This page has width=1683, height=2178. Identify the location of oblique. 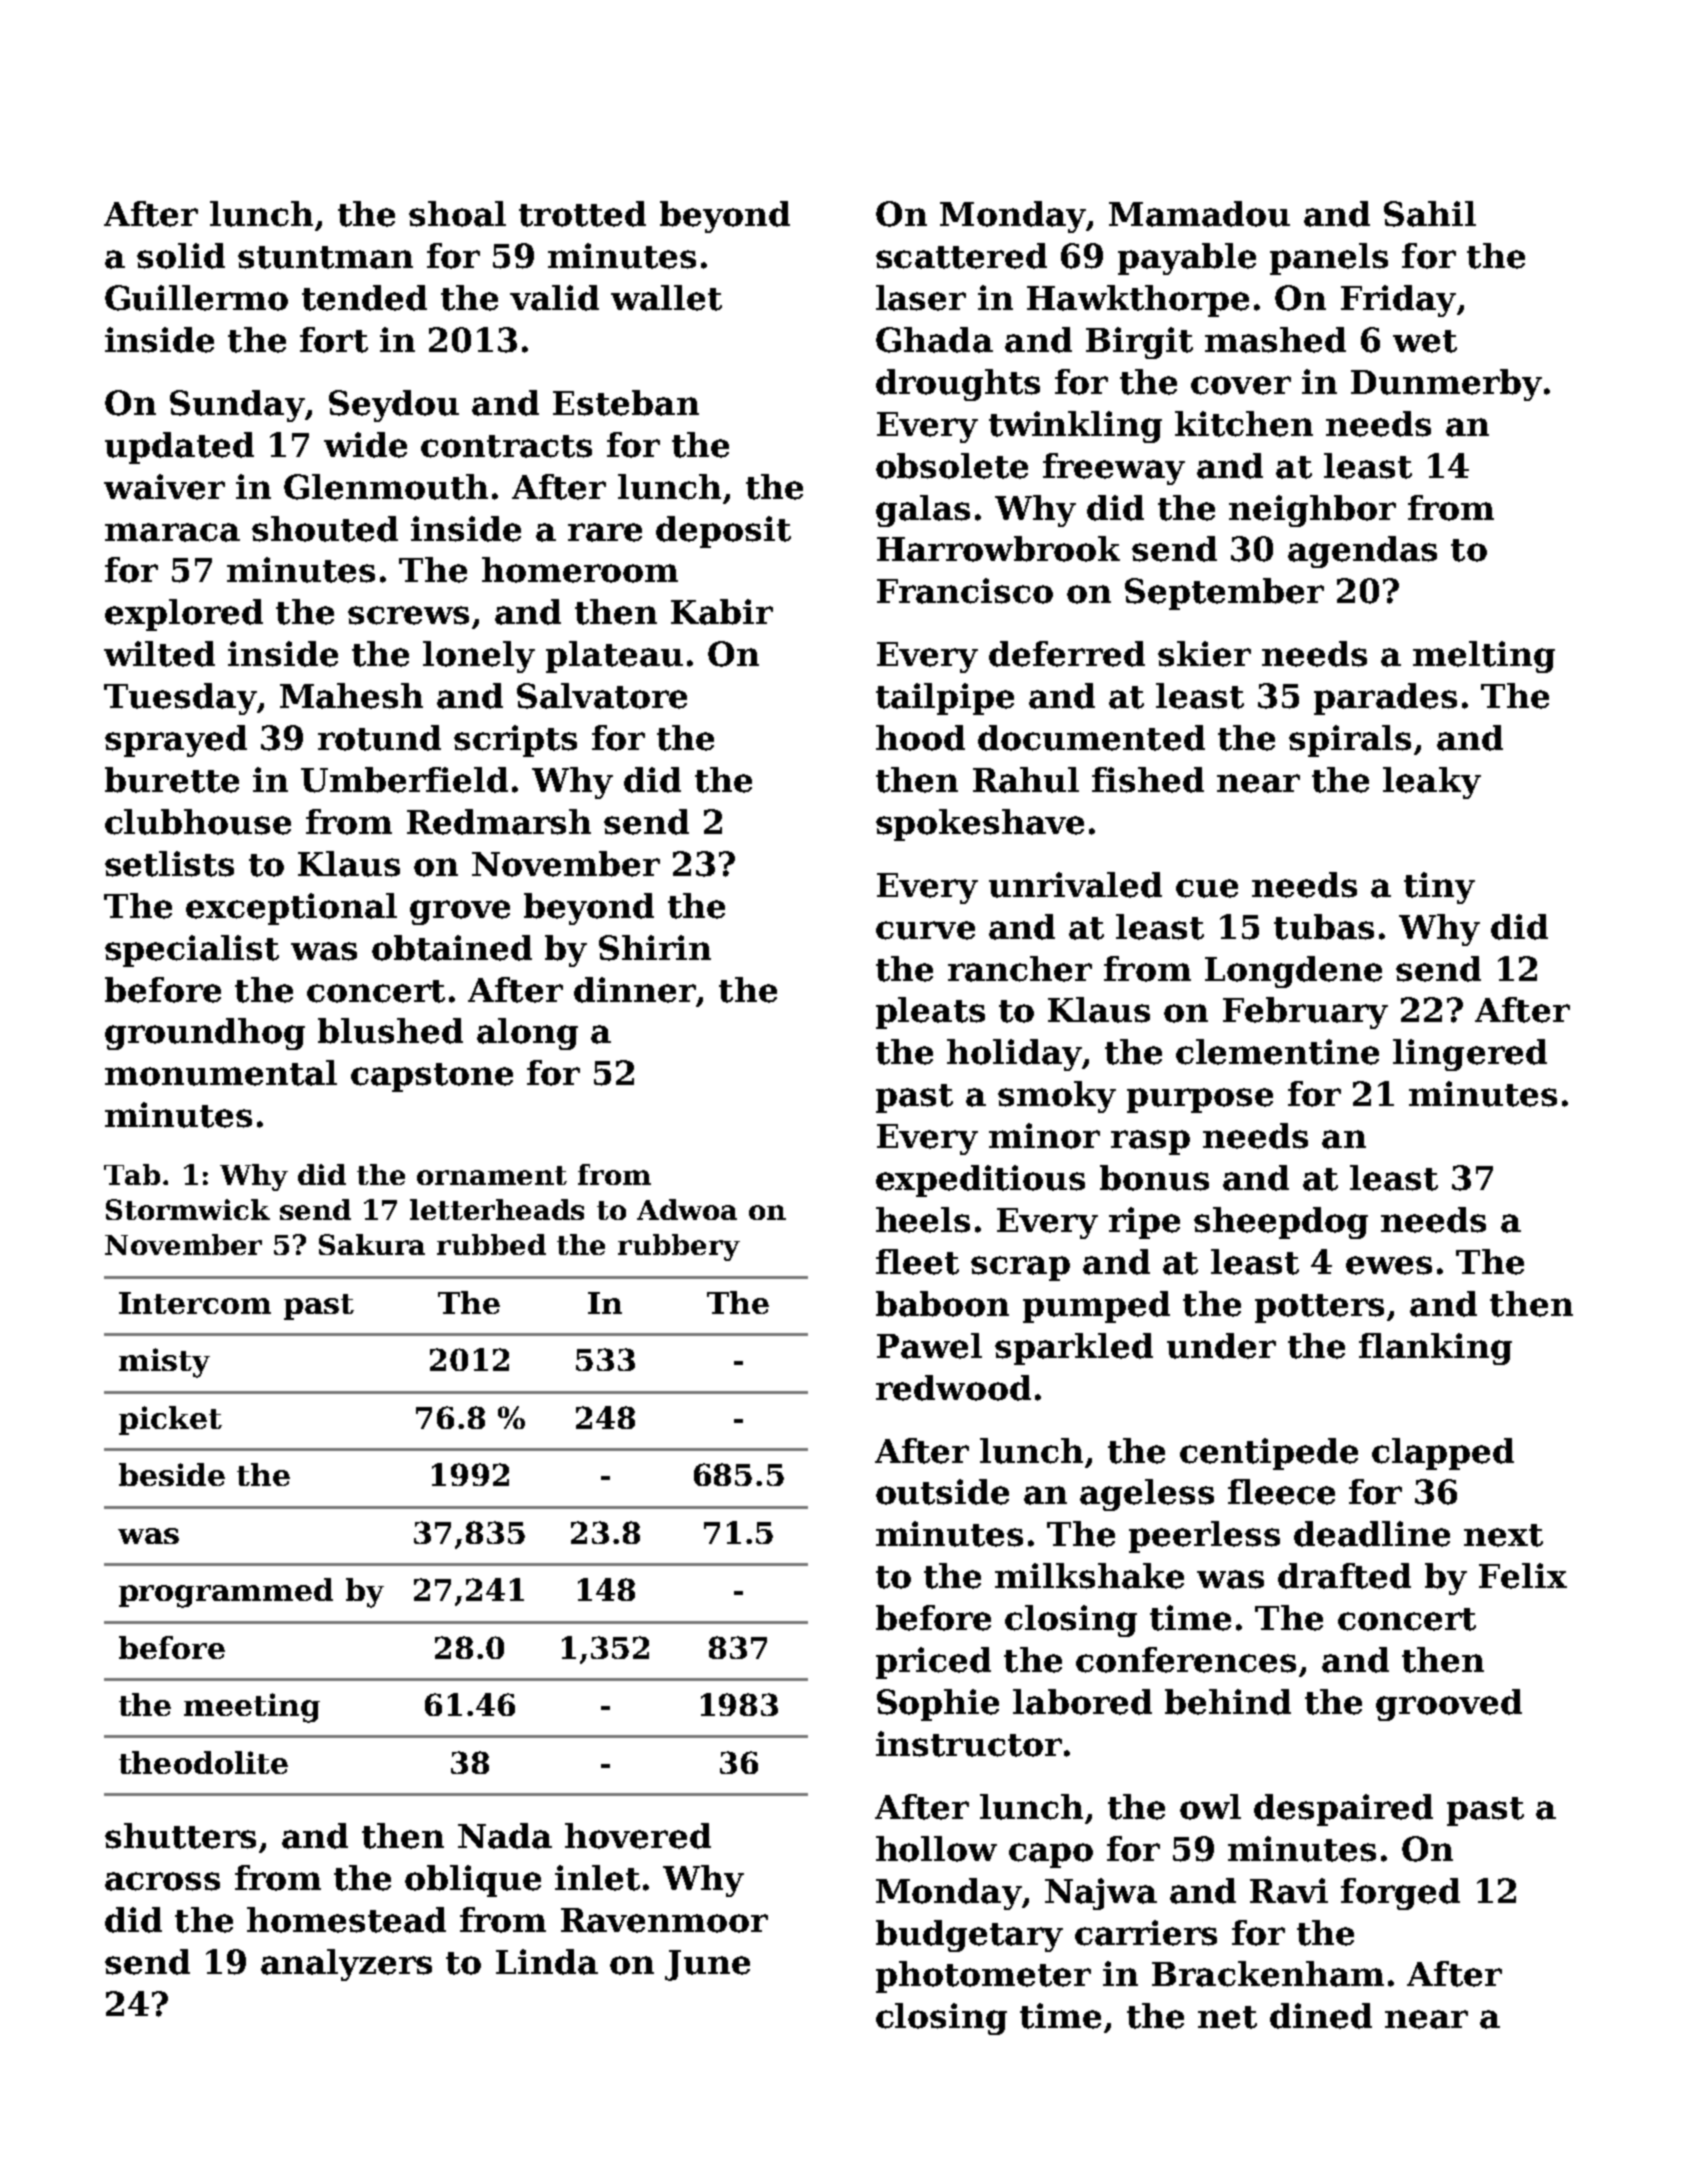
(473, 1881).
